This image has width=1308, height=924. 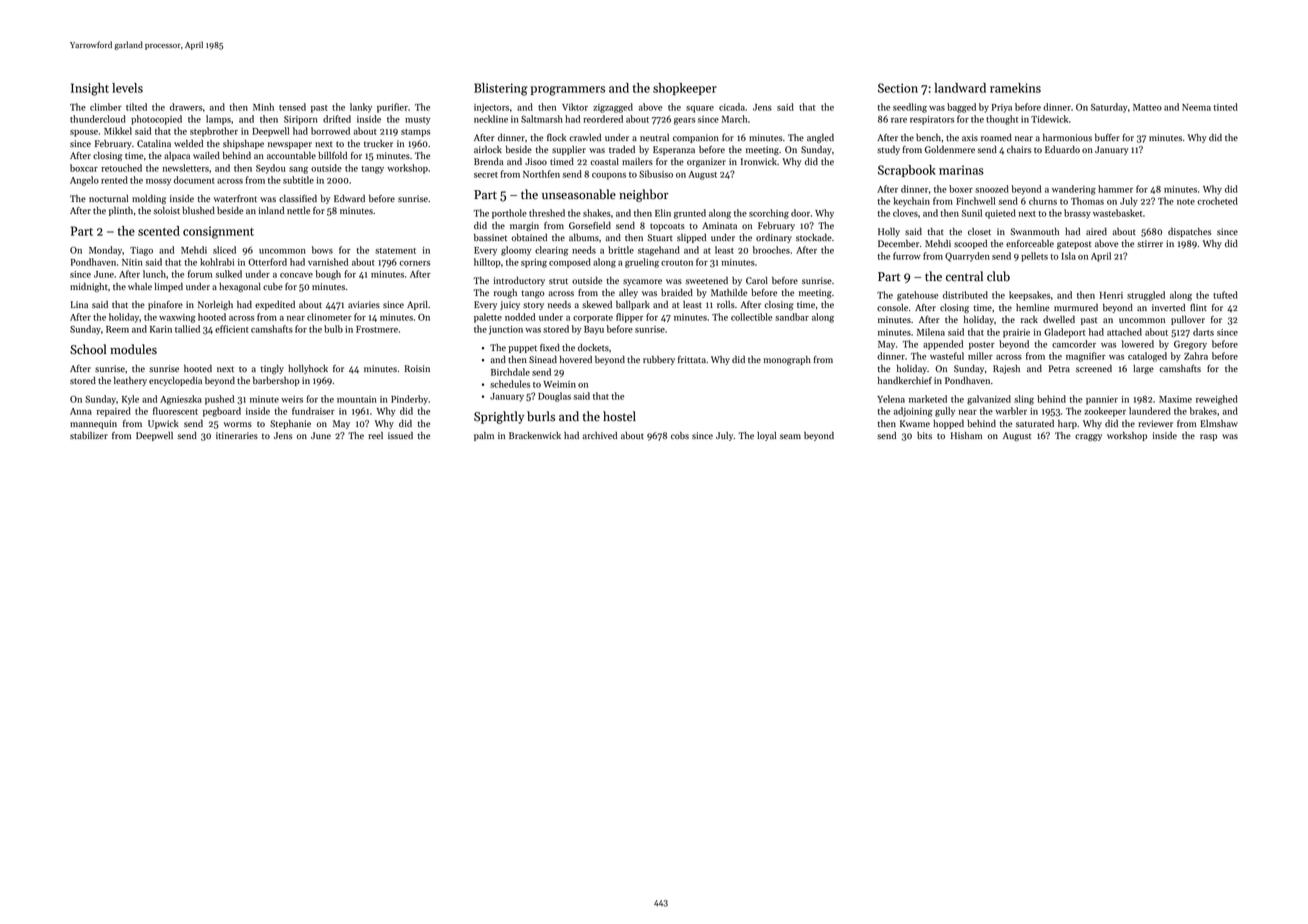 What do you see at coordinates (1226, 107) in the image?
I see `tinted` at bounding box center [1226, 107].
